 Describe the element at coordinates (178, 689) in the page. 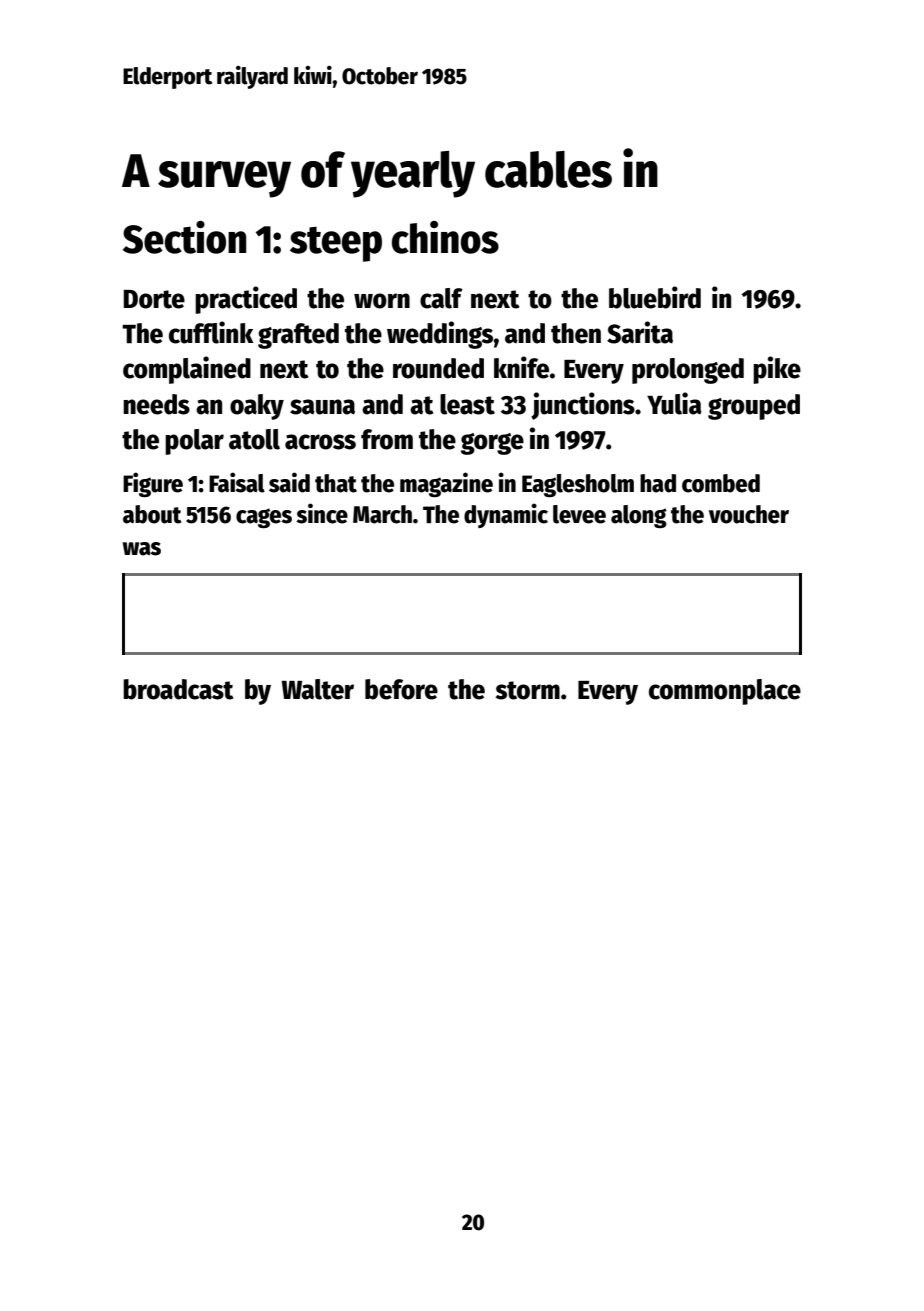

I see `broadcast` at that location.
